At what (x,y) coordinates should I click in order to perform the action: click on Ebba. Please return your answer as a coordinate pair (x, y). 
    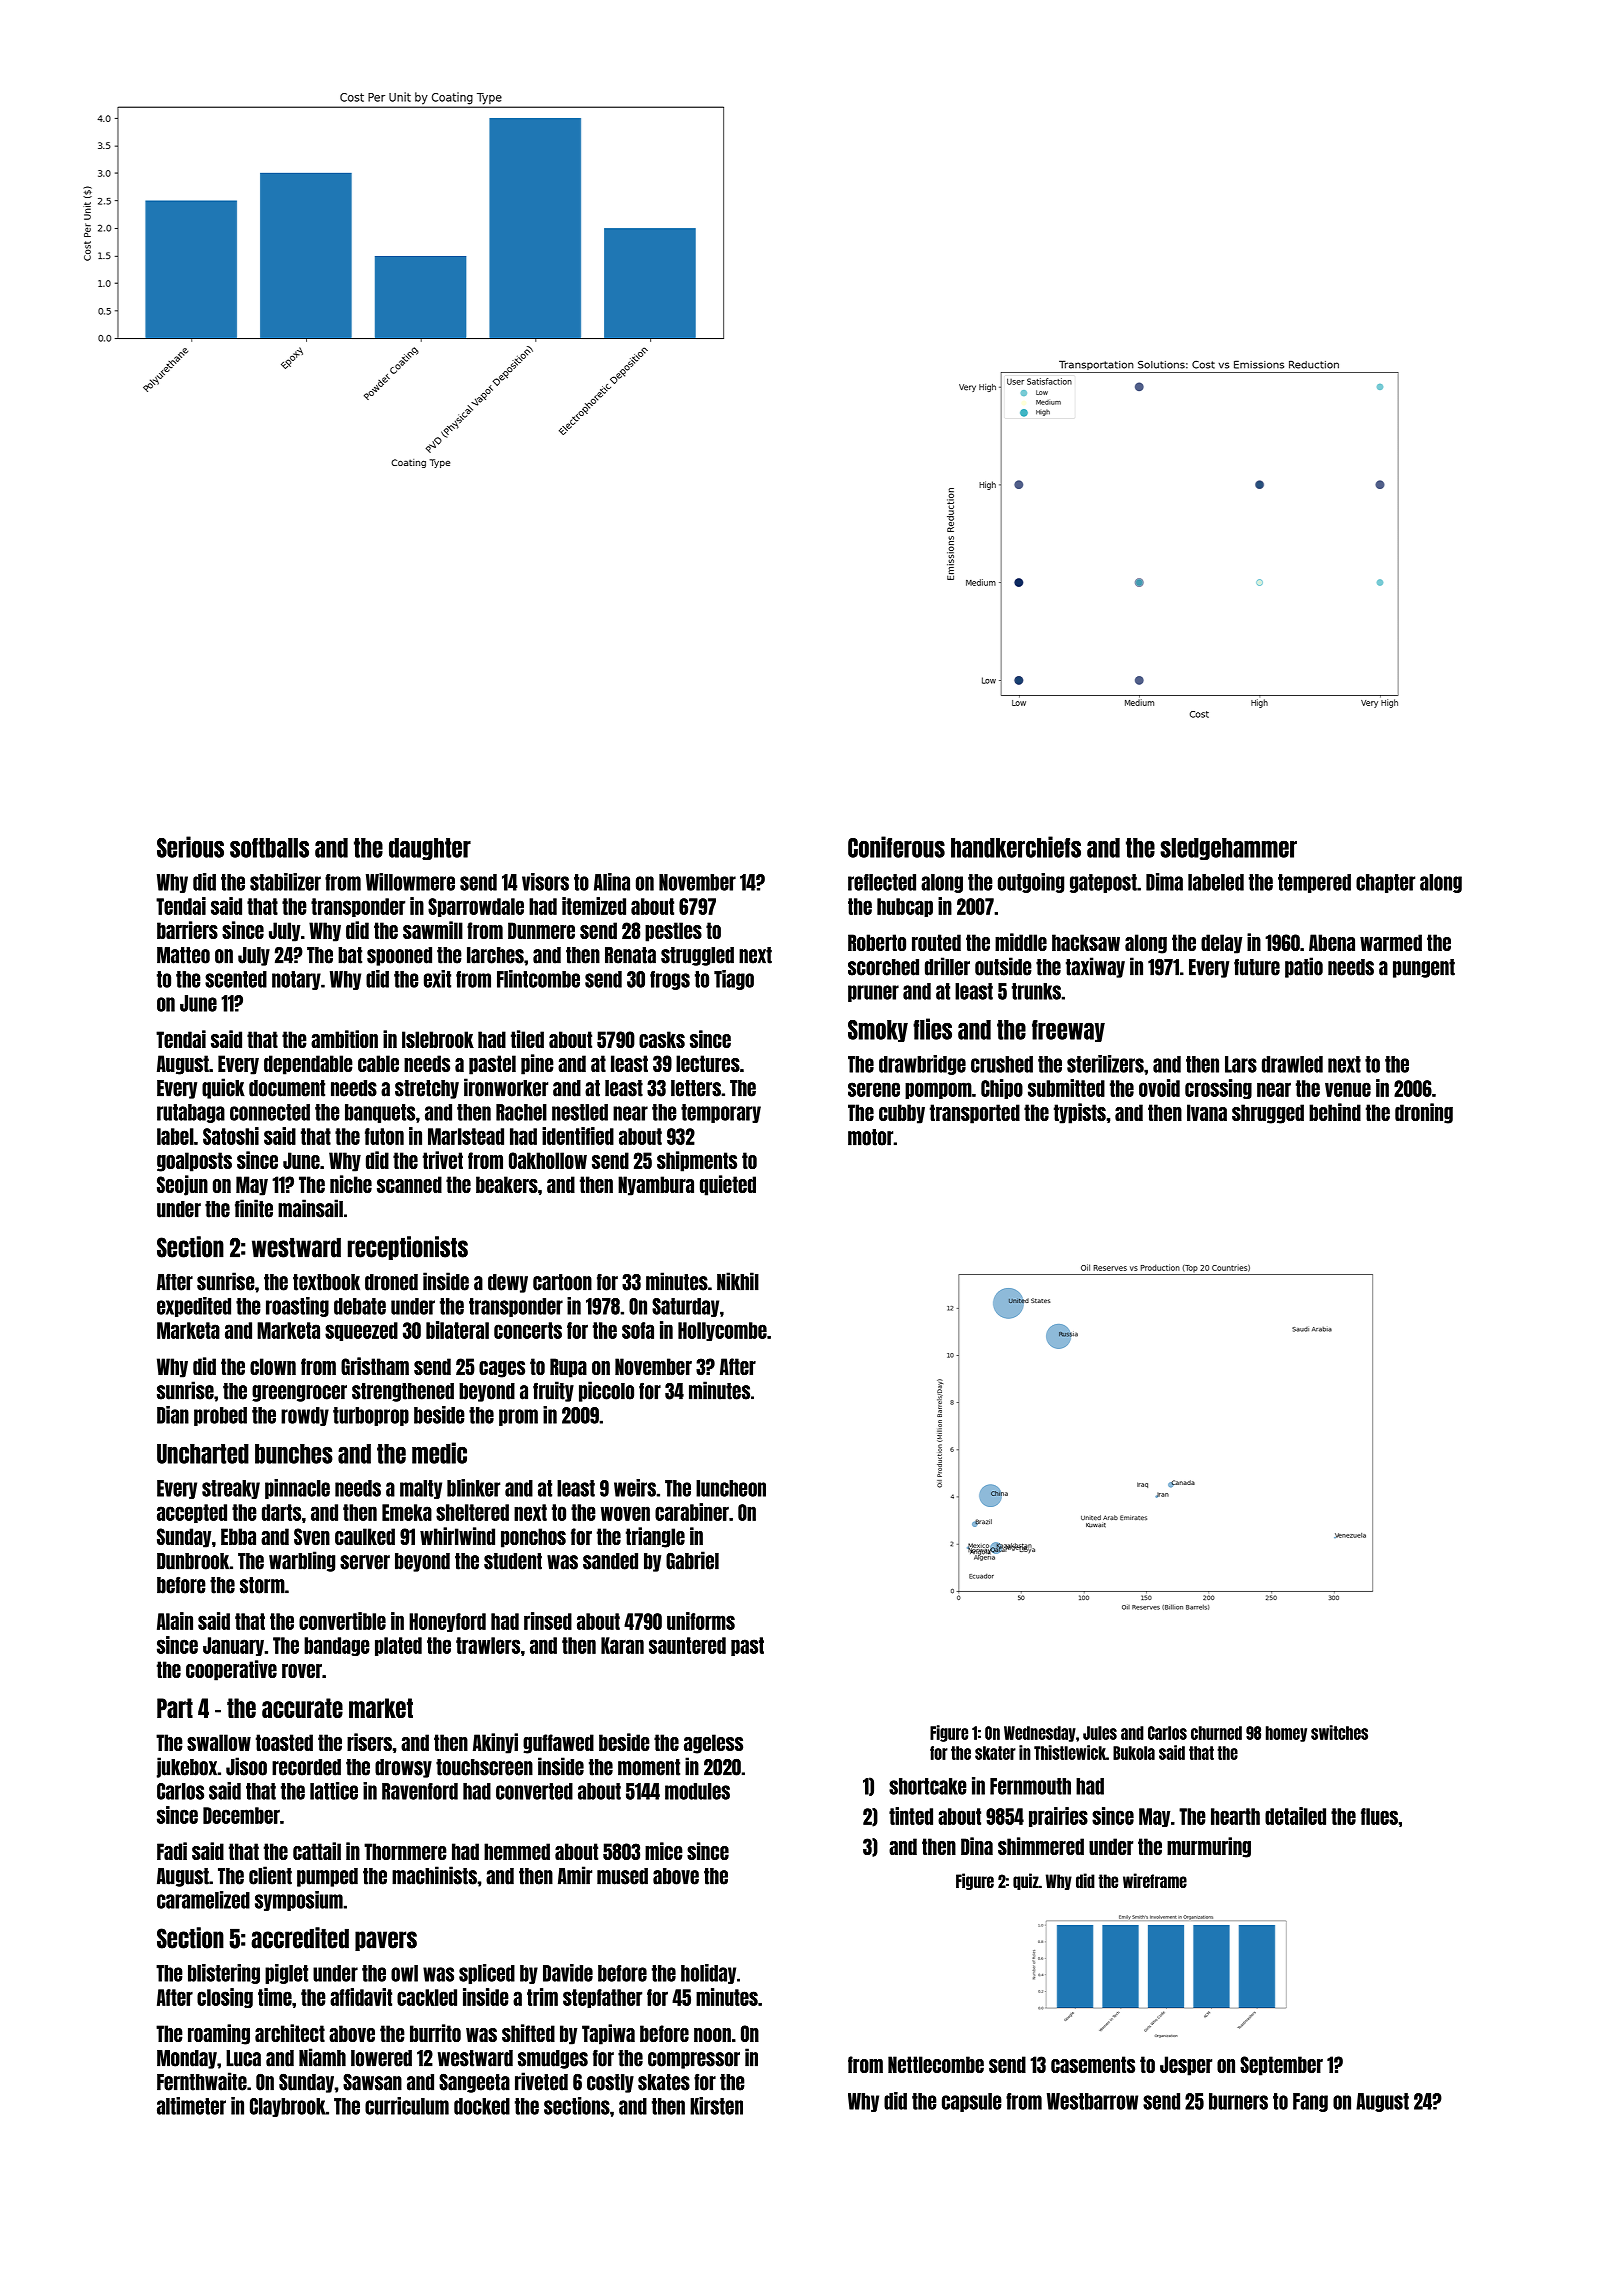
    Looking at the image, I should click on (238, 1536).
